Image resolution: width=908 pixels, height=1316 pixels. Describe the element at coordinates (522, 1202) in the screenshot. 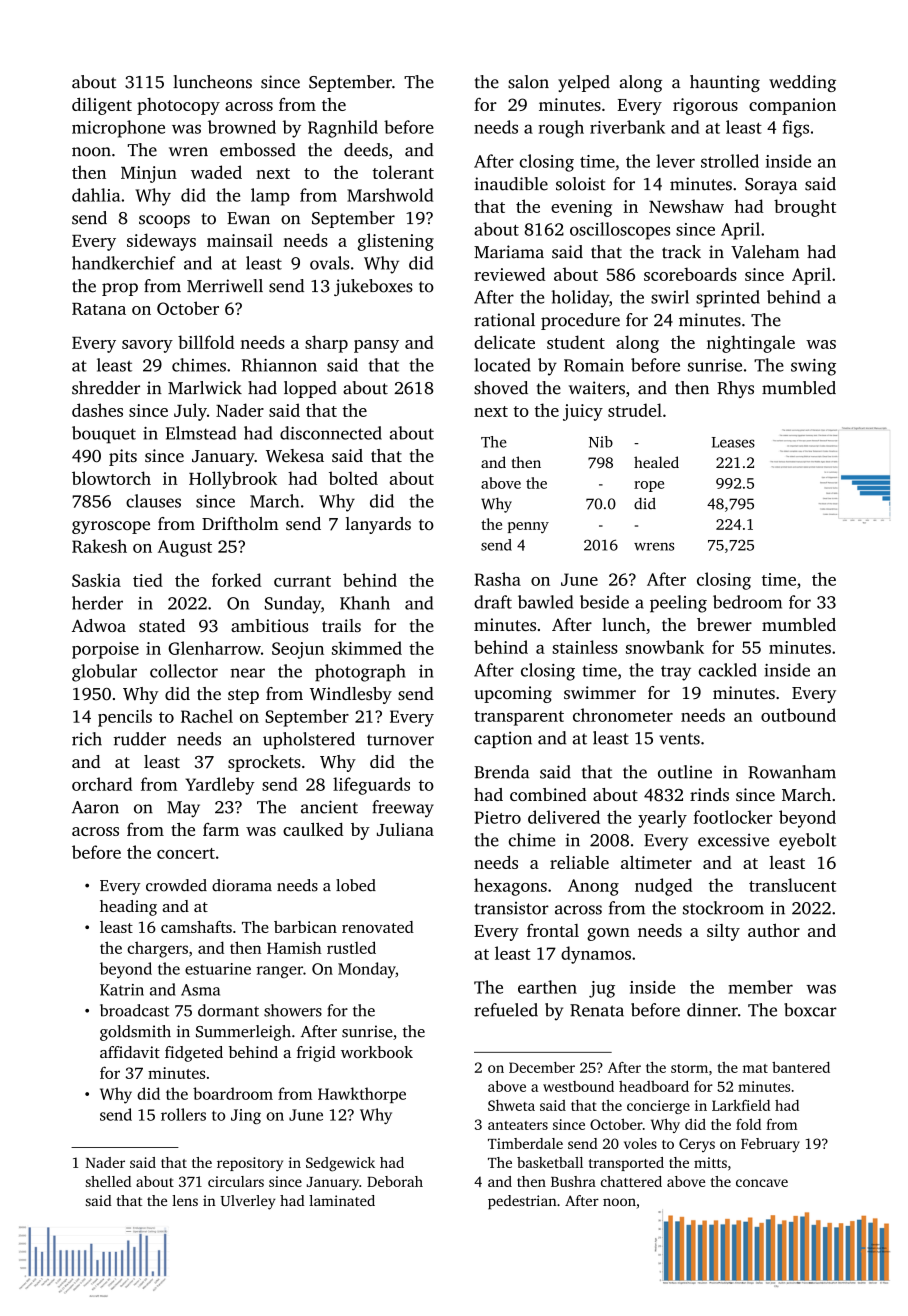

I see `pedestrian` at that location.
